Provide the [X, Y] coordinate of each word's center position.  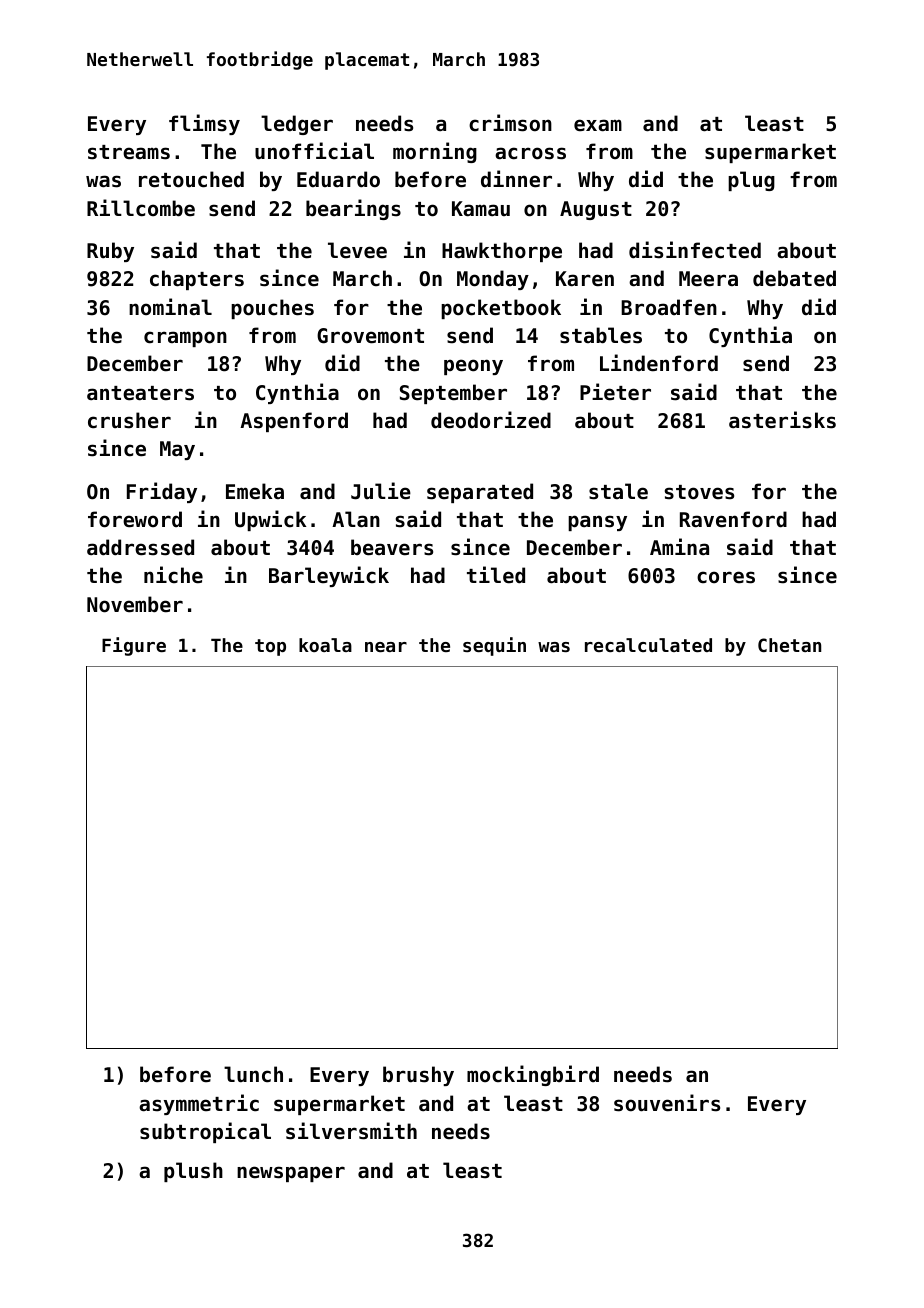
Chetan [789, 645]
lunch [253, 1074]
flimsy [204, 124]
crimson [510, 123]
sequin [494, 646]
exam [598, 125]
